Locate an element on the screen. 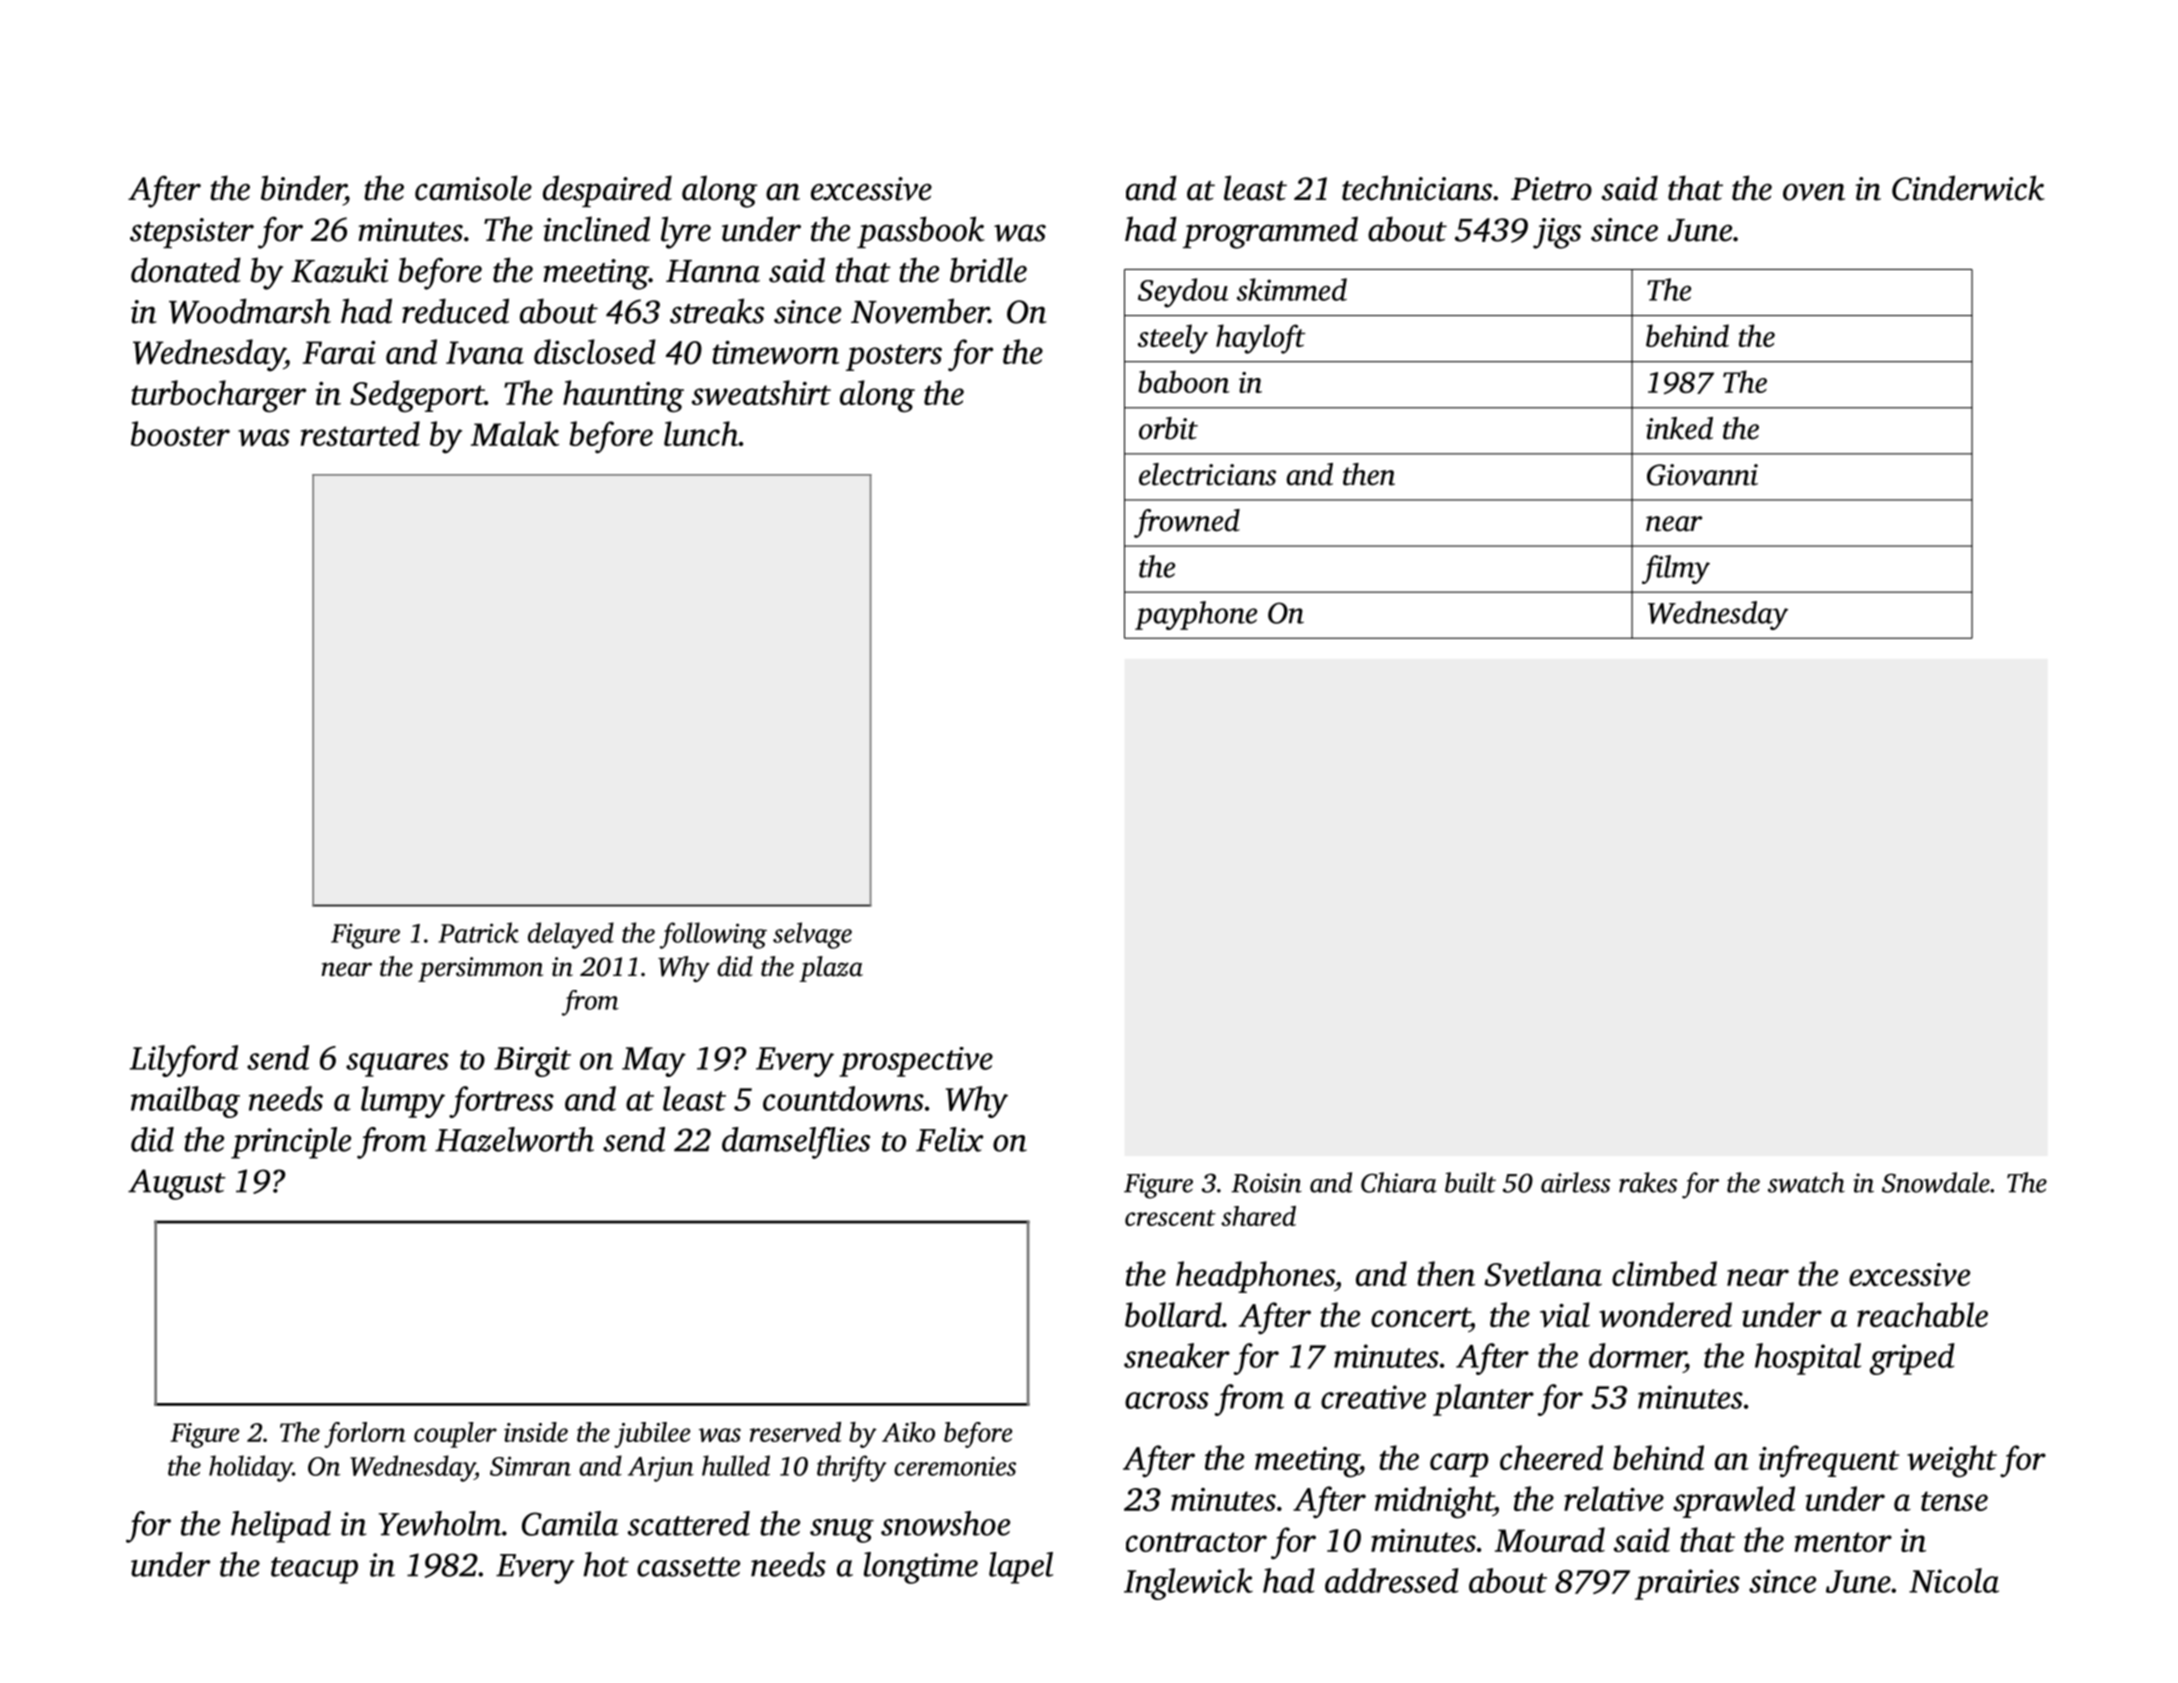  persimmon is located at coordinates (480, 969).
